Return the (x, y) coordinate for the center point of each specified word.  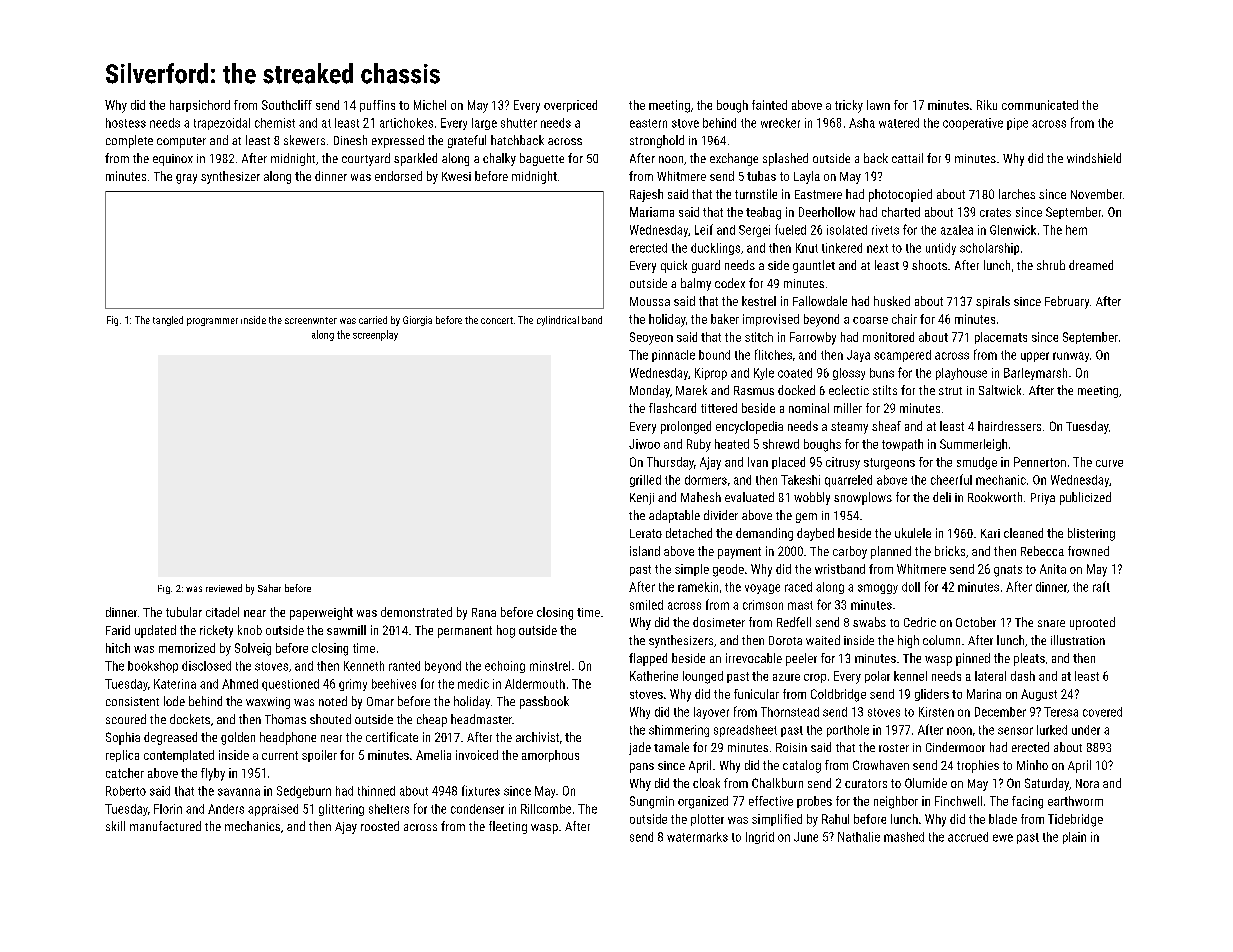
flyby (213, 774)
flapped (648, 659)
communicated (1040, 105)
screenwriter (311, 320)
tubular (184, 612)
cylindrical (558, 321)
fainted (769, 105)
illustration (1078, 640)
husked (892, 301)
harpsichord (200, 106)
